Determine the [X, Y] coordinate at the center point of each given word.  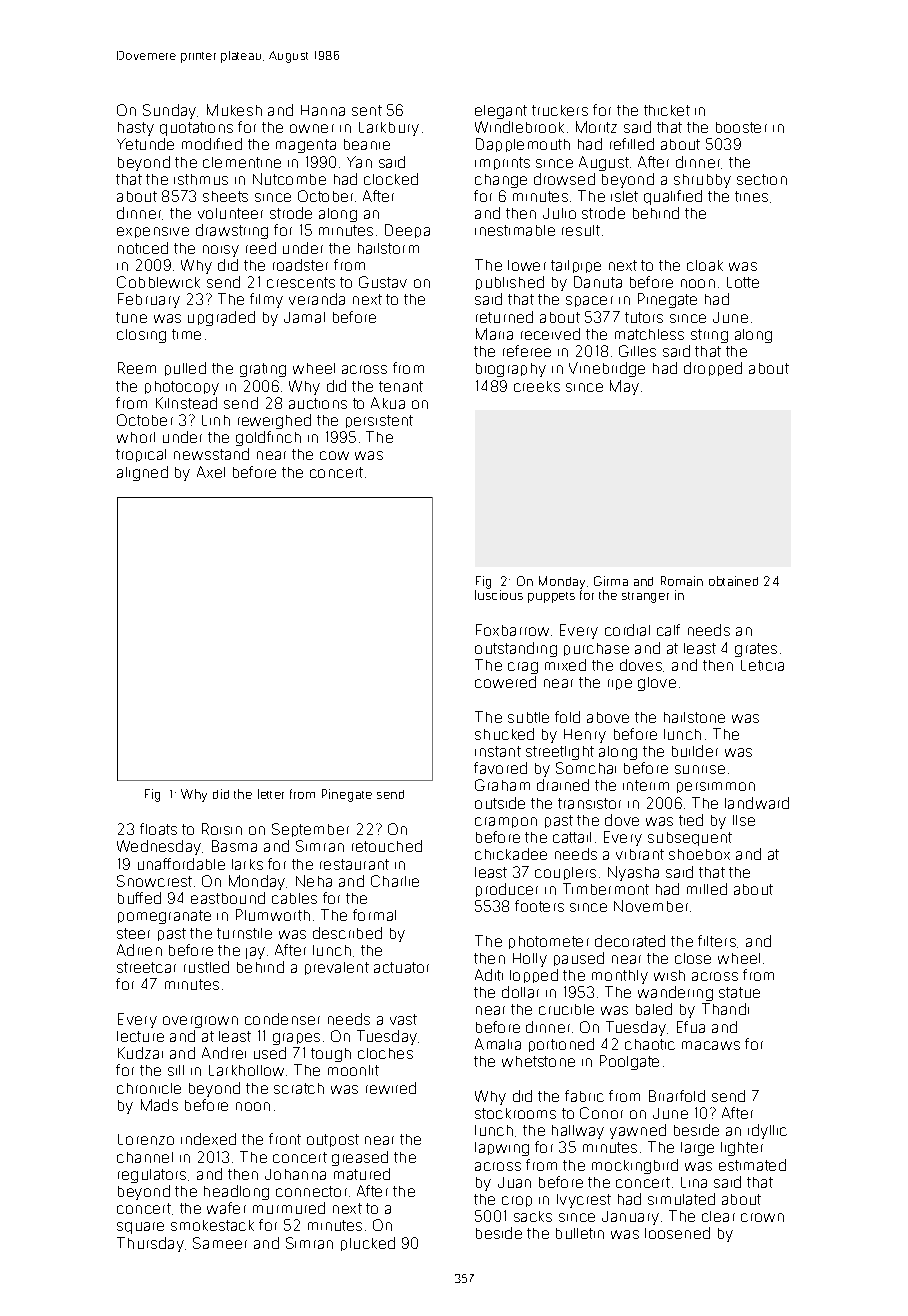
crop [517, 1201]
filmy [266, 300]
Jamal [304, 317]
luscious [499, 595]
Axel [211, 472]
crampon [506, 822]
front [285, 1139]
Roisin [222, 829]
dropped [713, 369]
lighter [742, 1149]
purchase [596, 649]
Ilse [744, 820]
